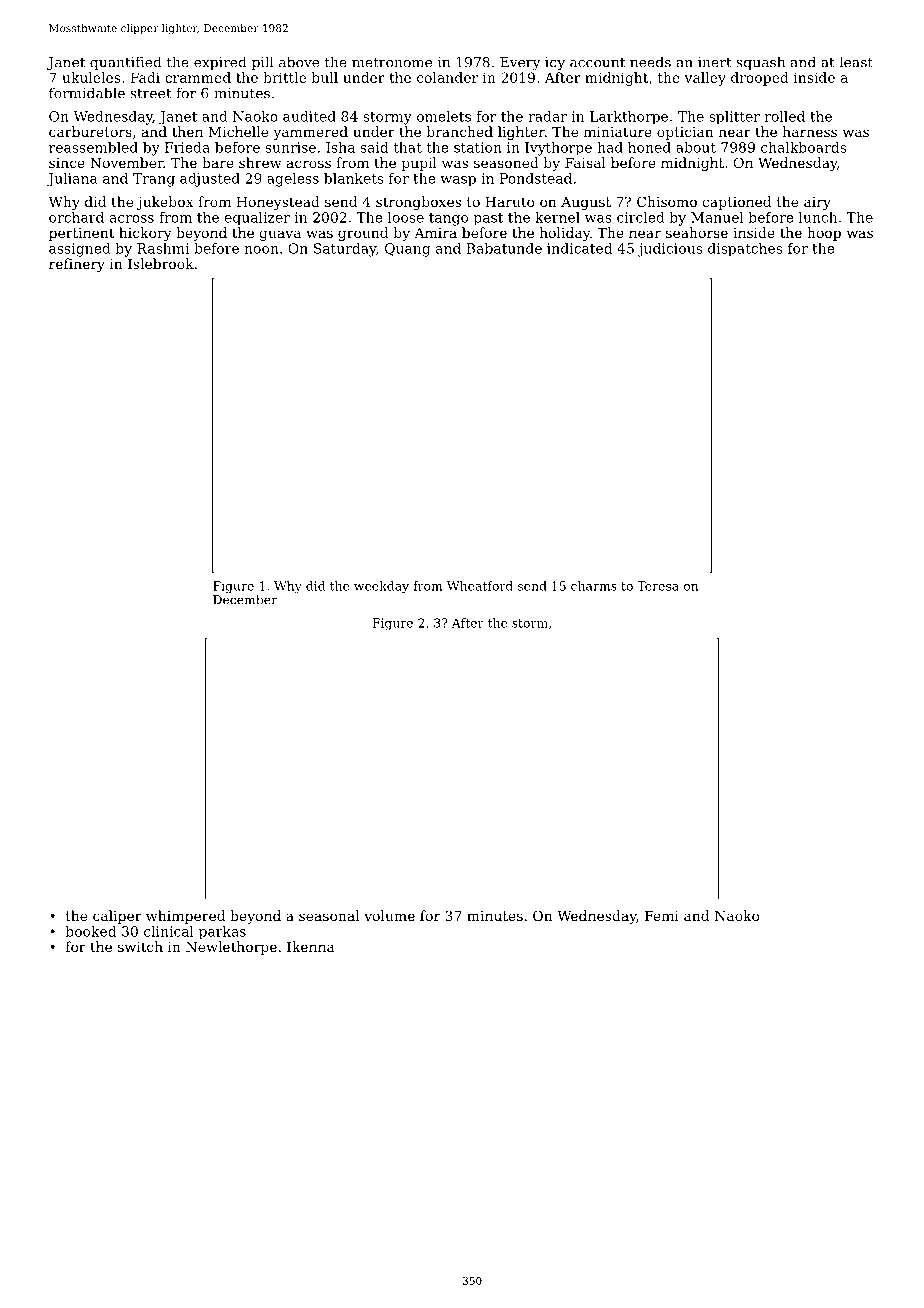 This image has width=924, height=1308. I want to click on dispatches, so click(745, 250).
